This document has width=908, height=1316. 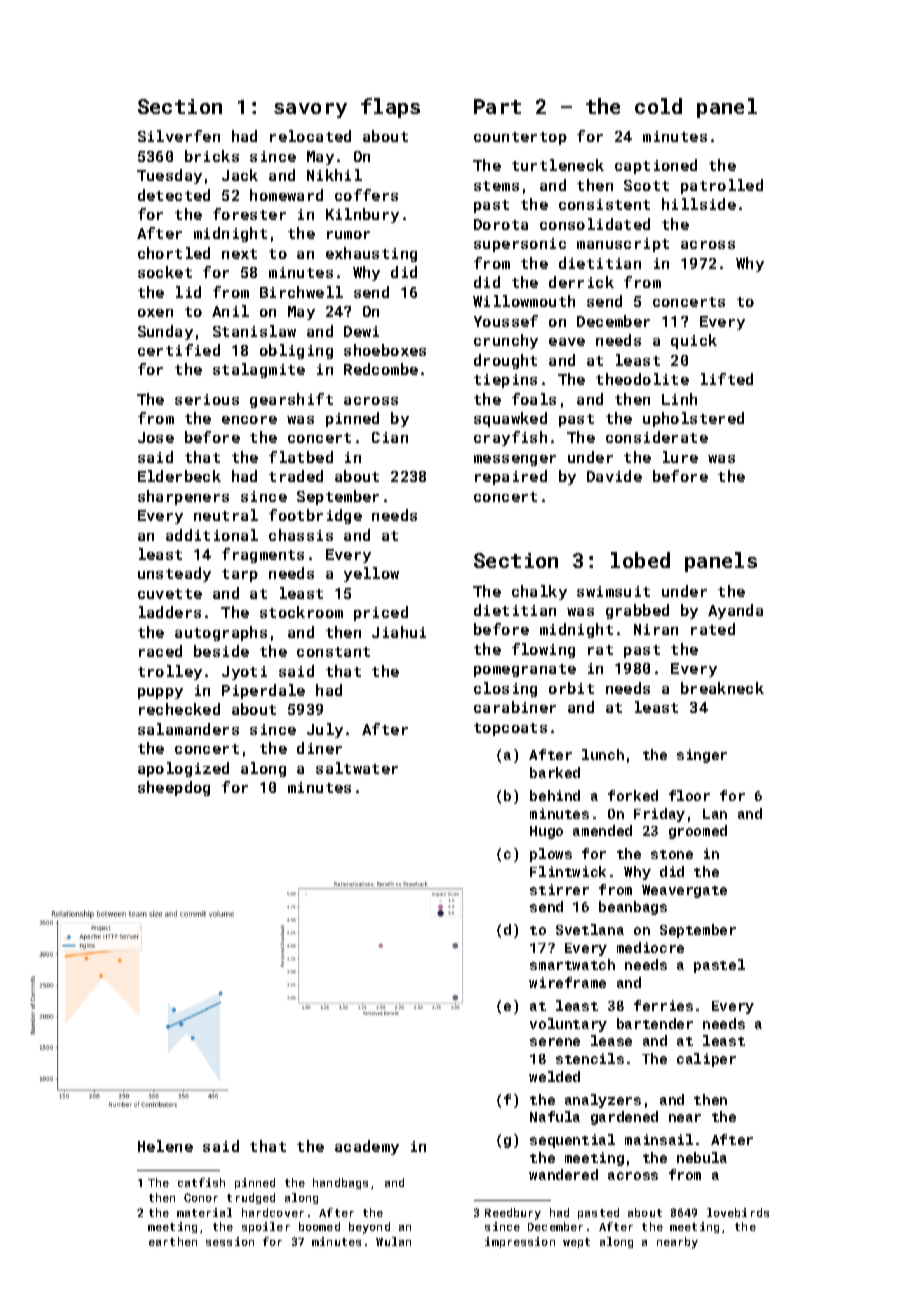 I want to click on yellow, so click(x=371, y=574).
